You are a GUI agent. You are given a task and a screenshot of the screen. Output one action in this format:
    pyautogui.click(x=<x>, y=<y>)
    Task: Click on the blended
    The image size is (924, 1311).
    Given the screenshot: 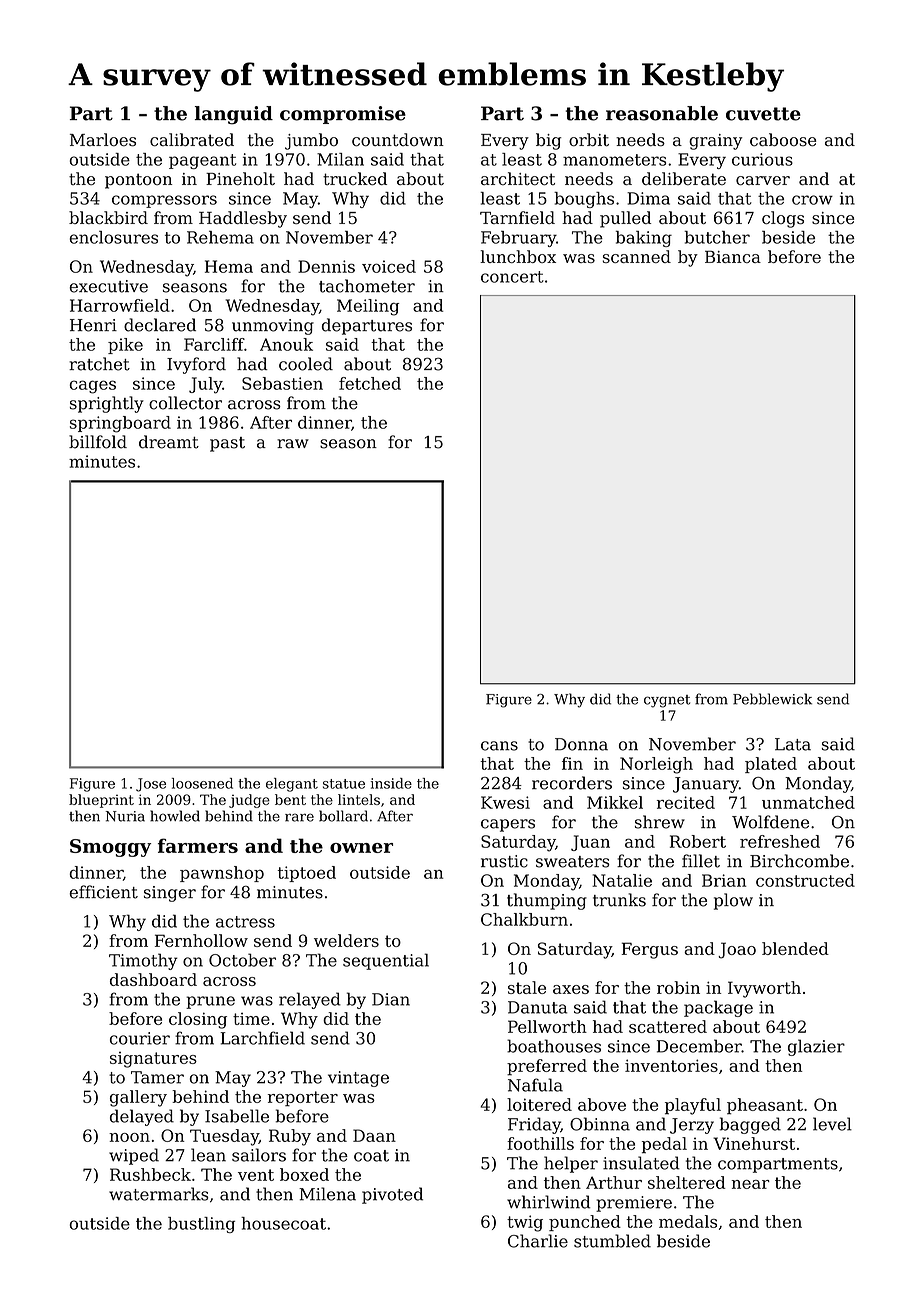 What is the action you would take?
    pyautogui.click(x=795, y=948)
